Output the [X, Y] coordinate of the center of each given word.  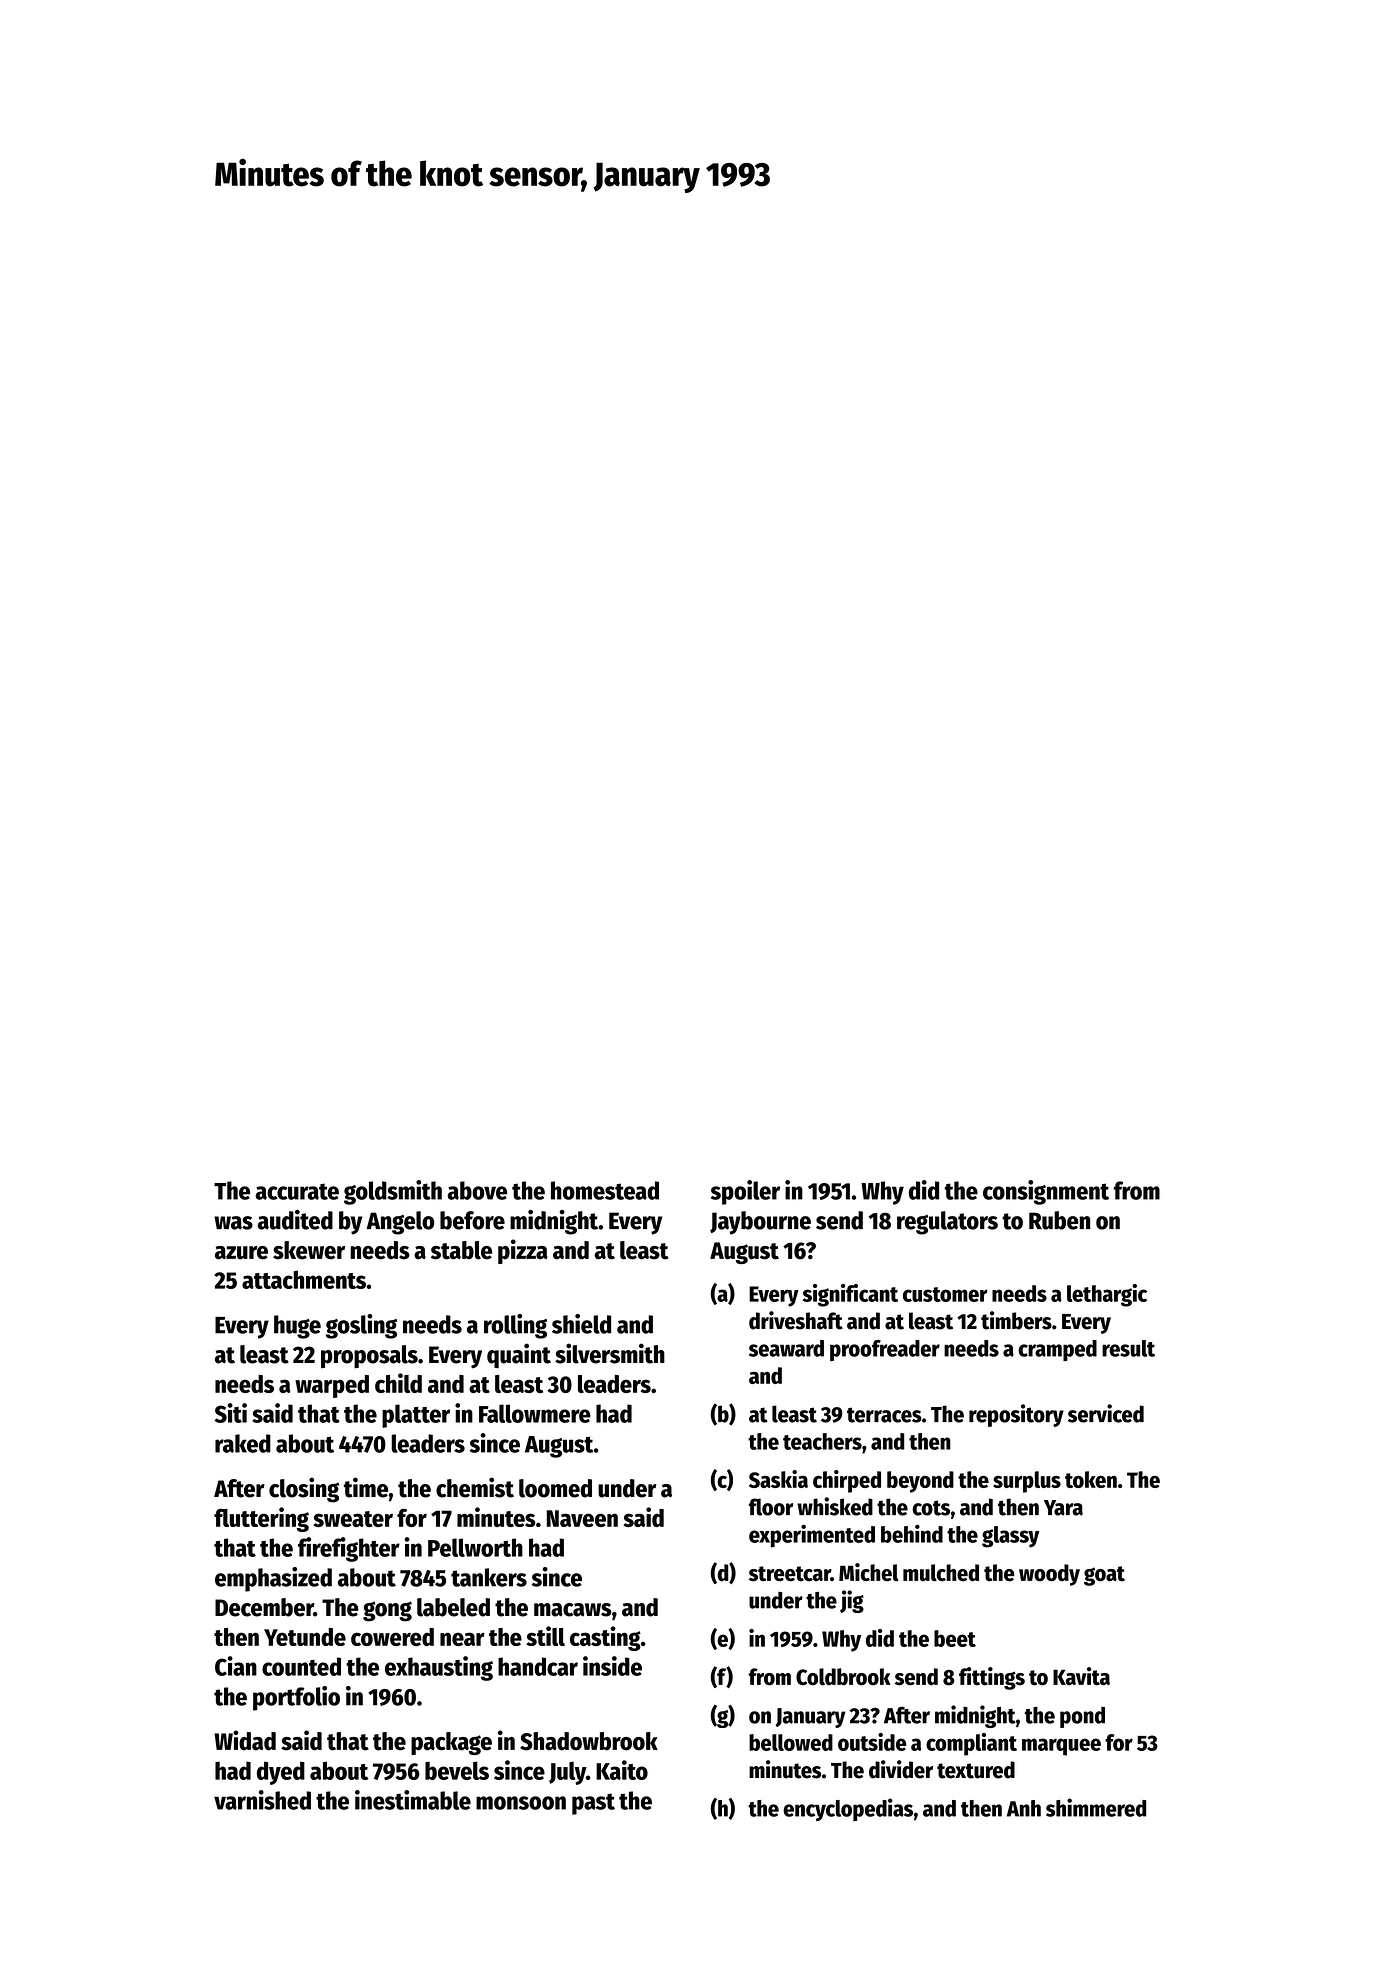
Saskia [778, 1479]
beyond [920, 1482]
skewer [309, 1250]
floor [770, 1507]
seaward [786, 1348]
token [1091, 1479]
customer [945, 1294]
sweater [353, 1519]
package [451, 1743]
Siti [230, 1413]
